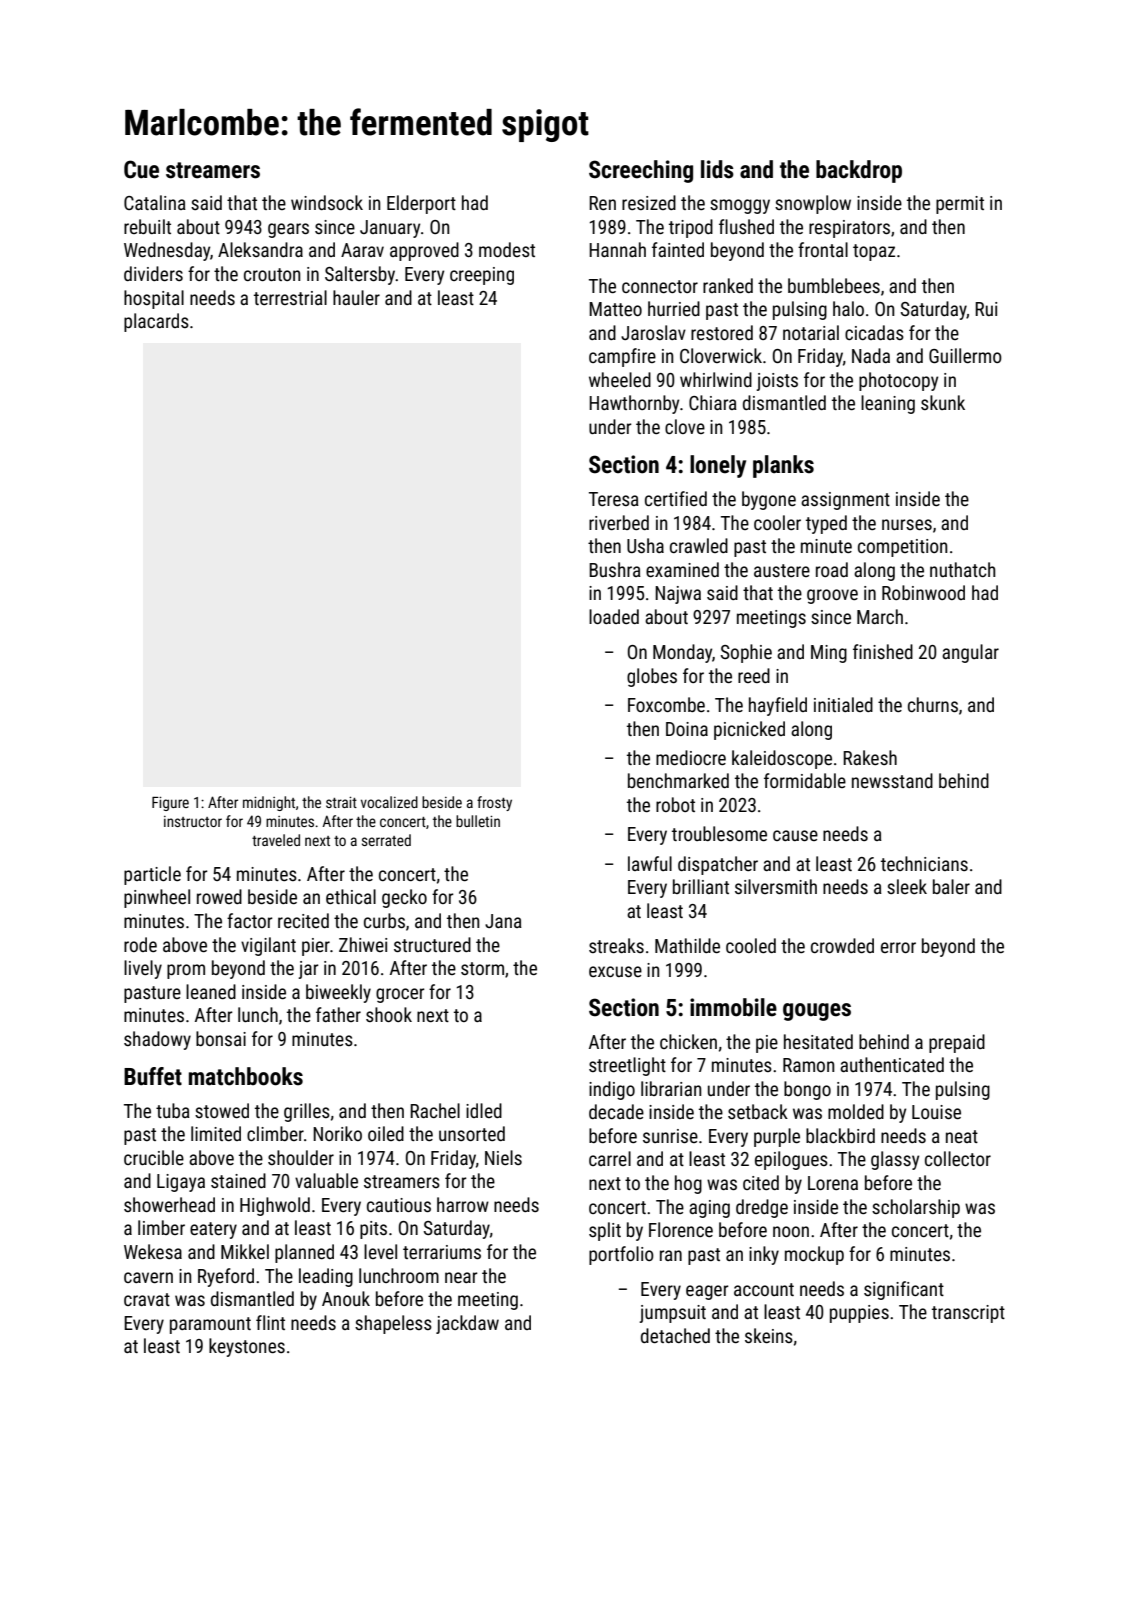  What do you see at coordinates (421, 204) in the screenshot?
I see `Elderport` at bounding box center [421, 204].
